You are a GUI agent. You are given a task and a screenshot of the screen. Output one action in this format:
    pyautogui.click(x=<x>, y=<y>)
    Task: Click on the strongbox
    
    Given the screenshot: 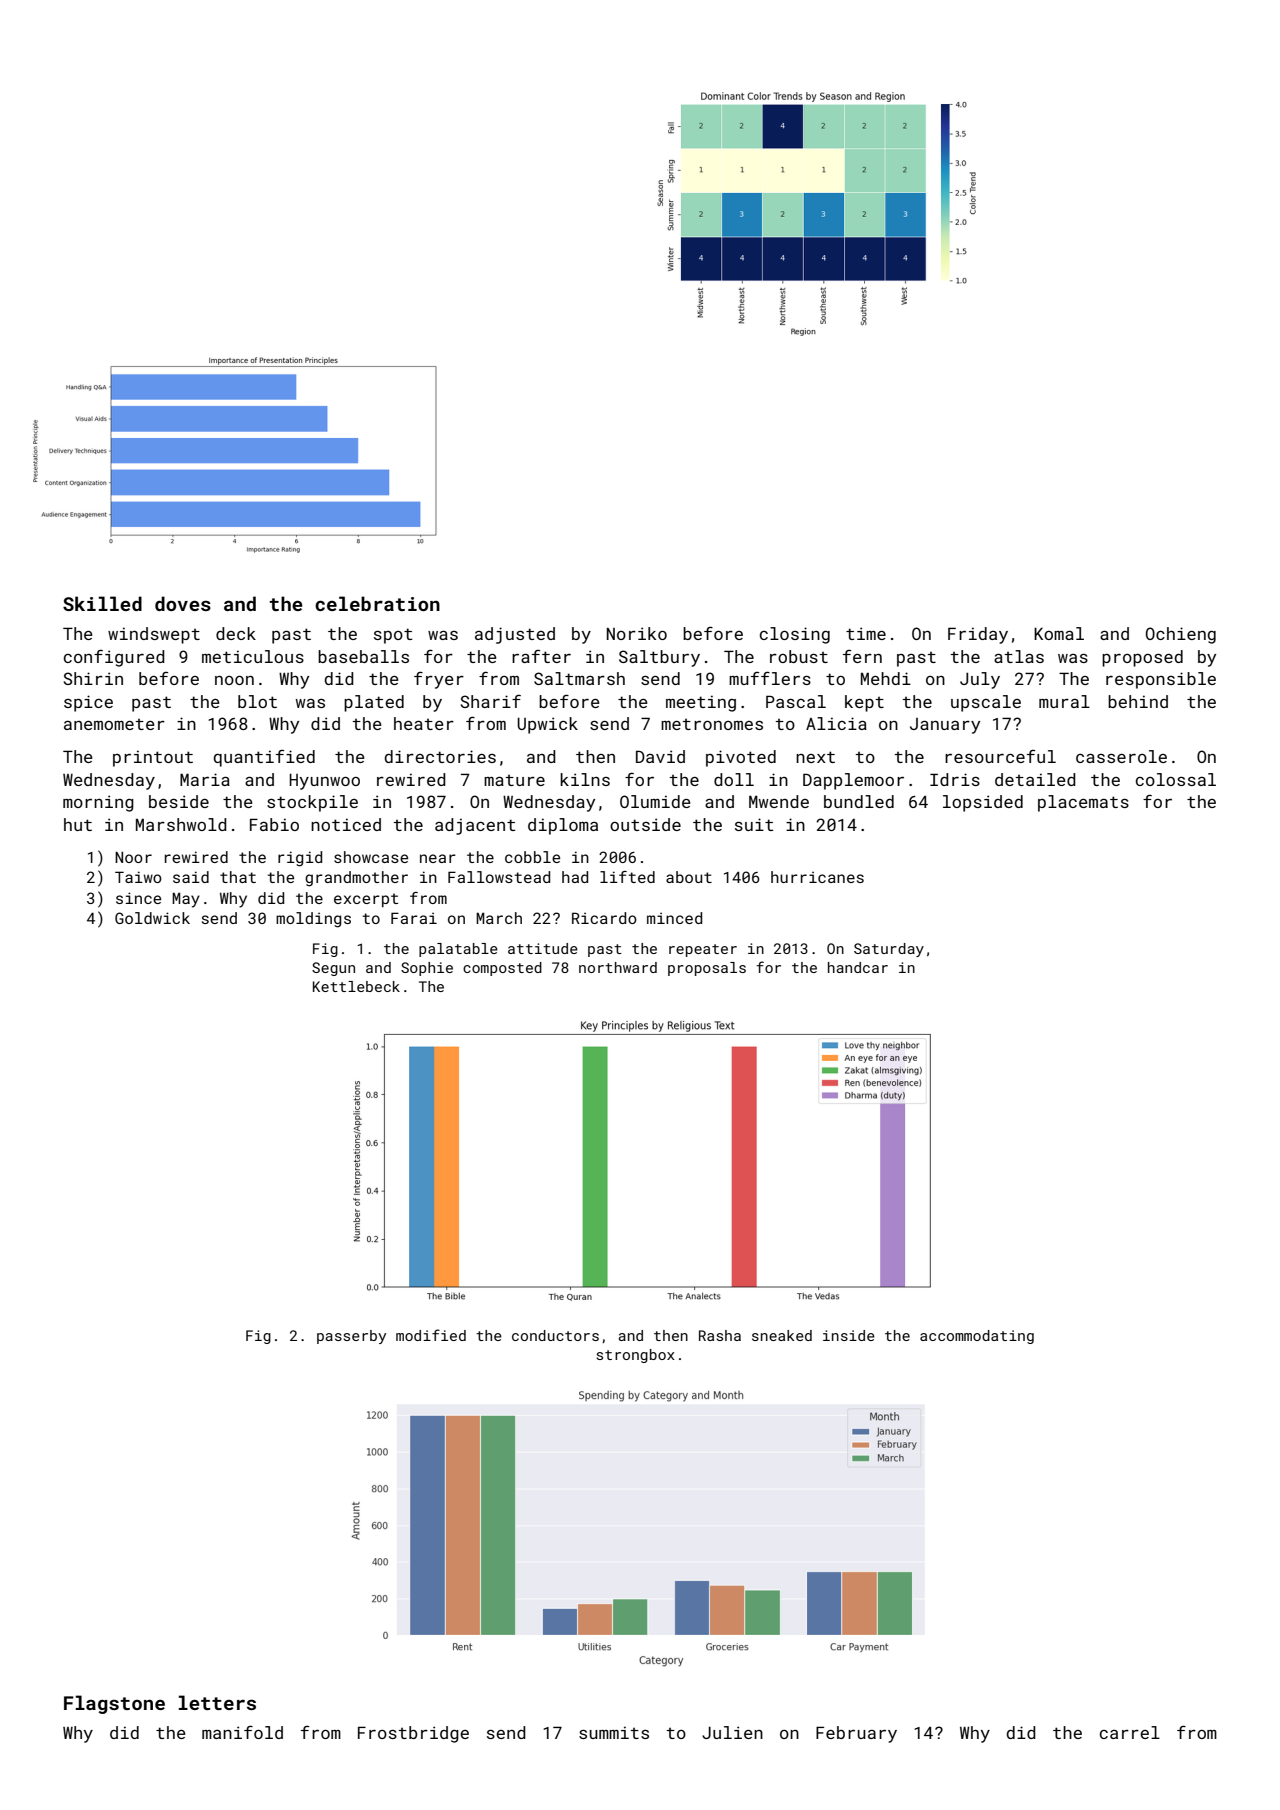 What is the action you would take?
    pyautogui.click(x=635, y=1356)
